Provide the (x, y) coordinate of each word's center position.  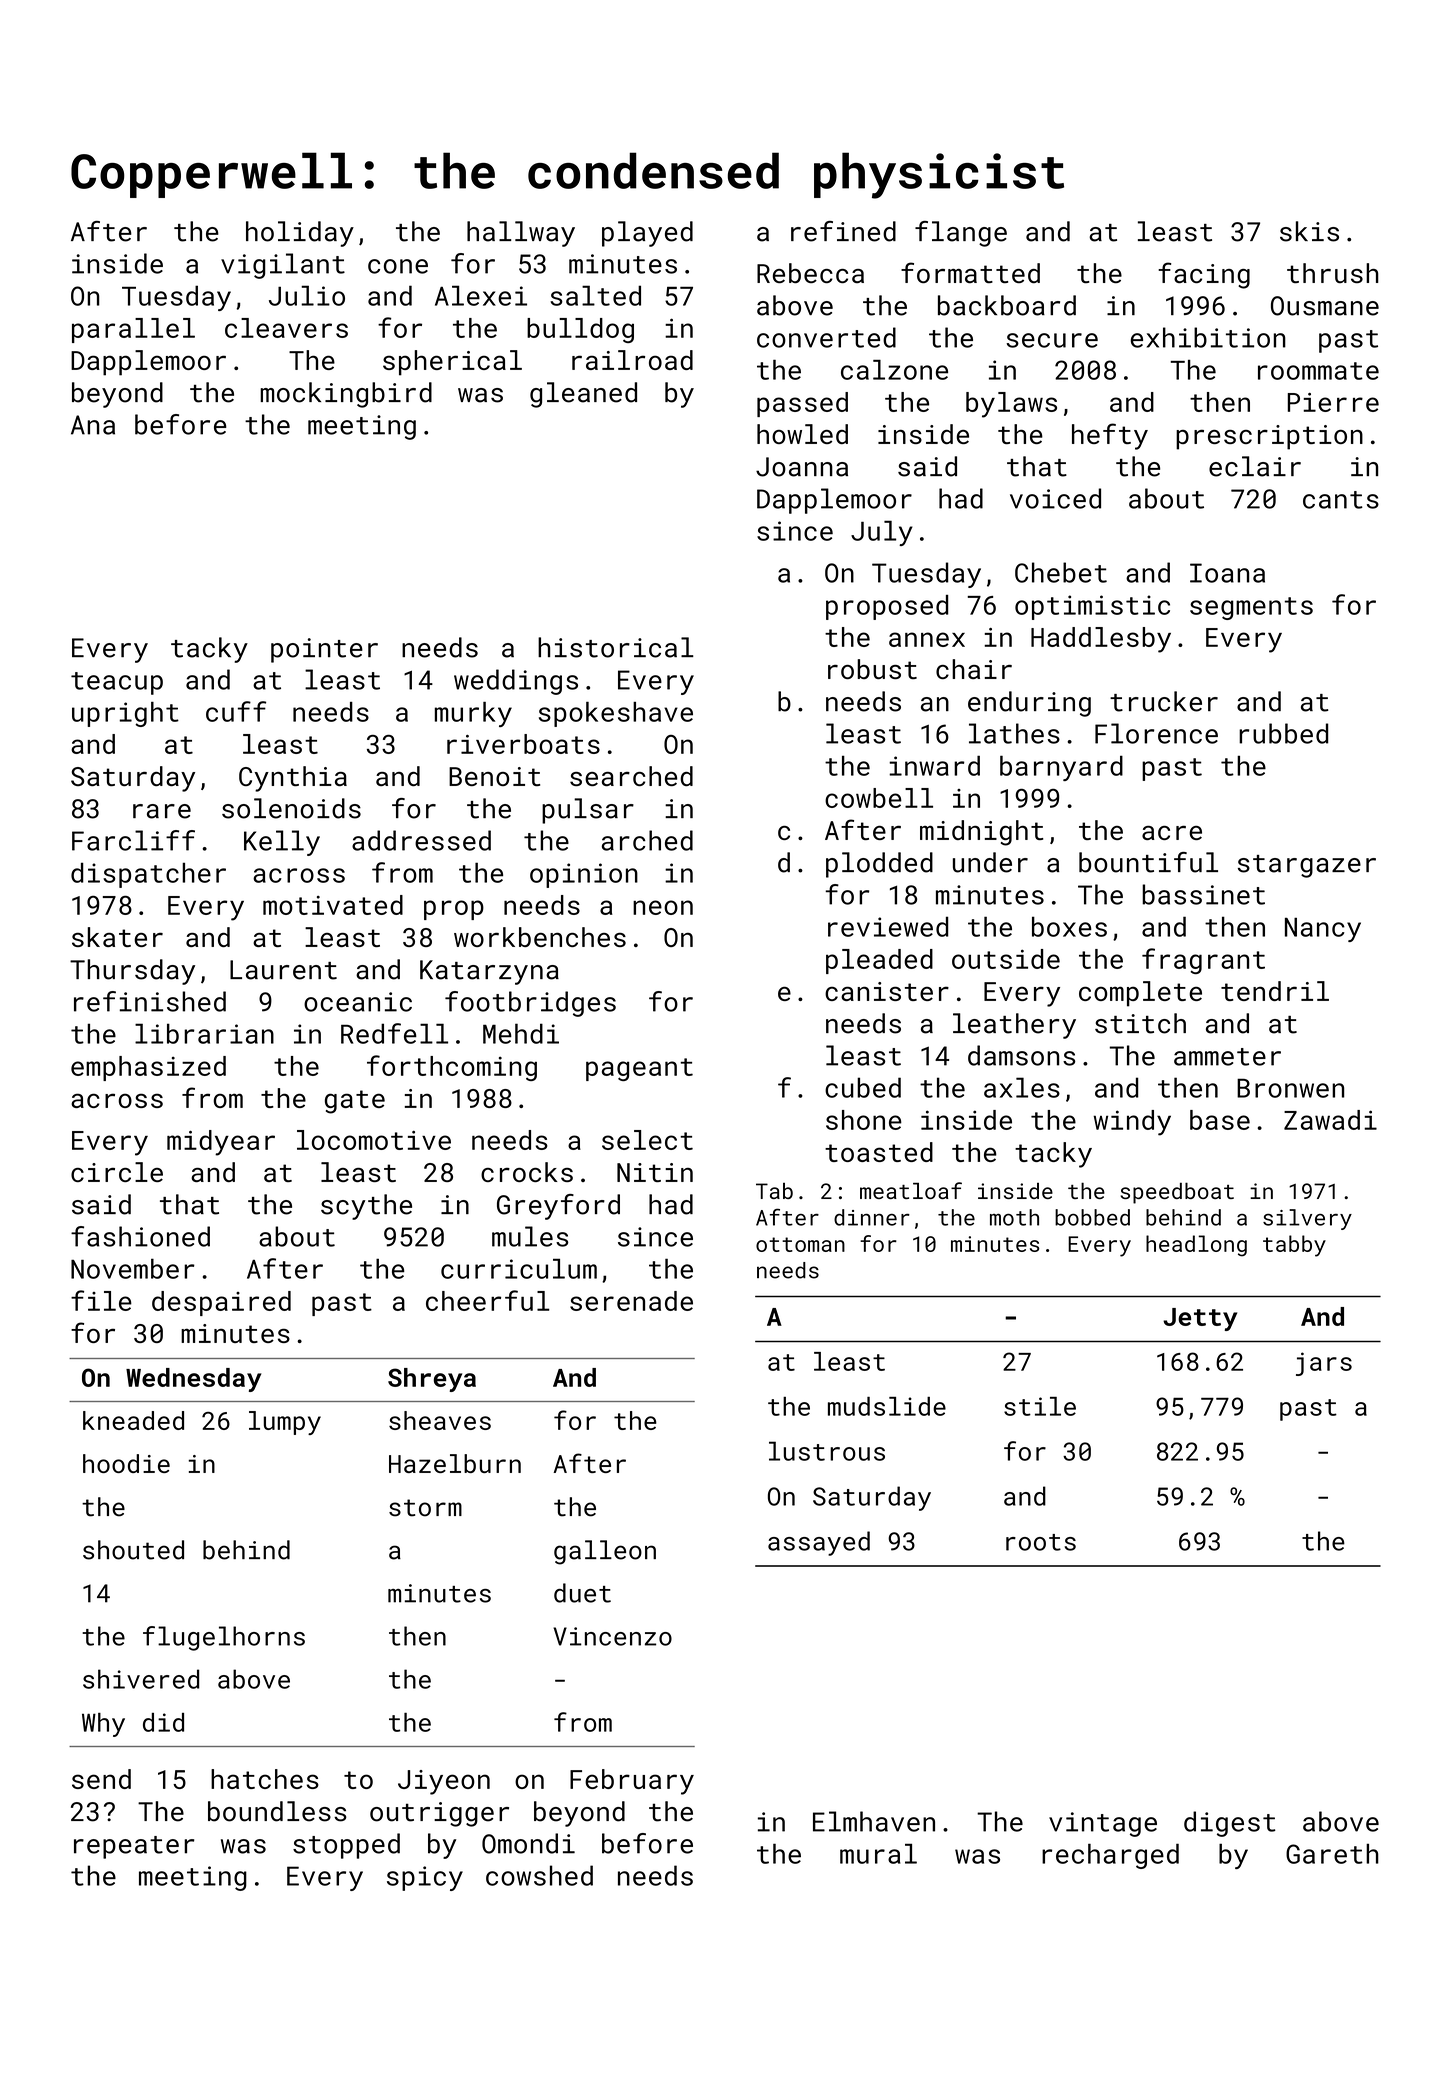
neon (663, 907)
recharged (1110, 1856)
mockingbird (346, 395)
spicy (425, 1878)
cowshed (539, 1875)
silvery (1307, 1219)
